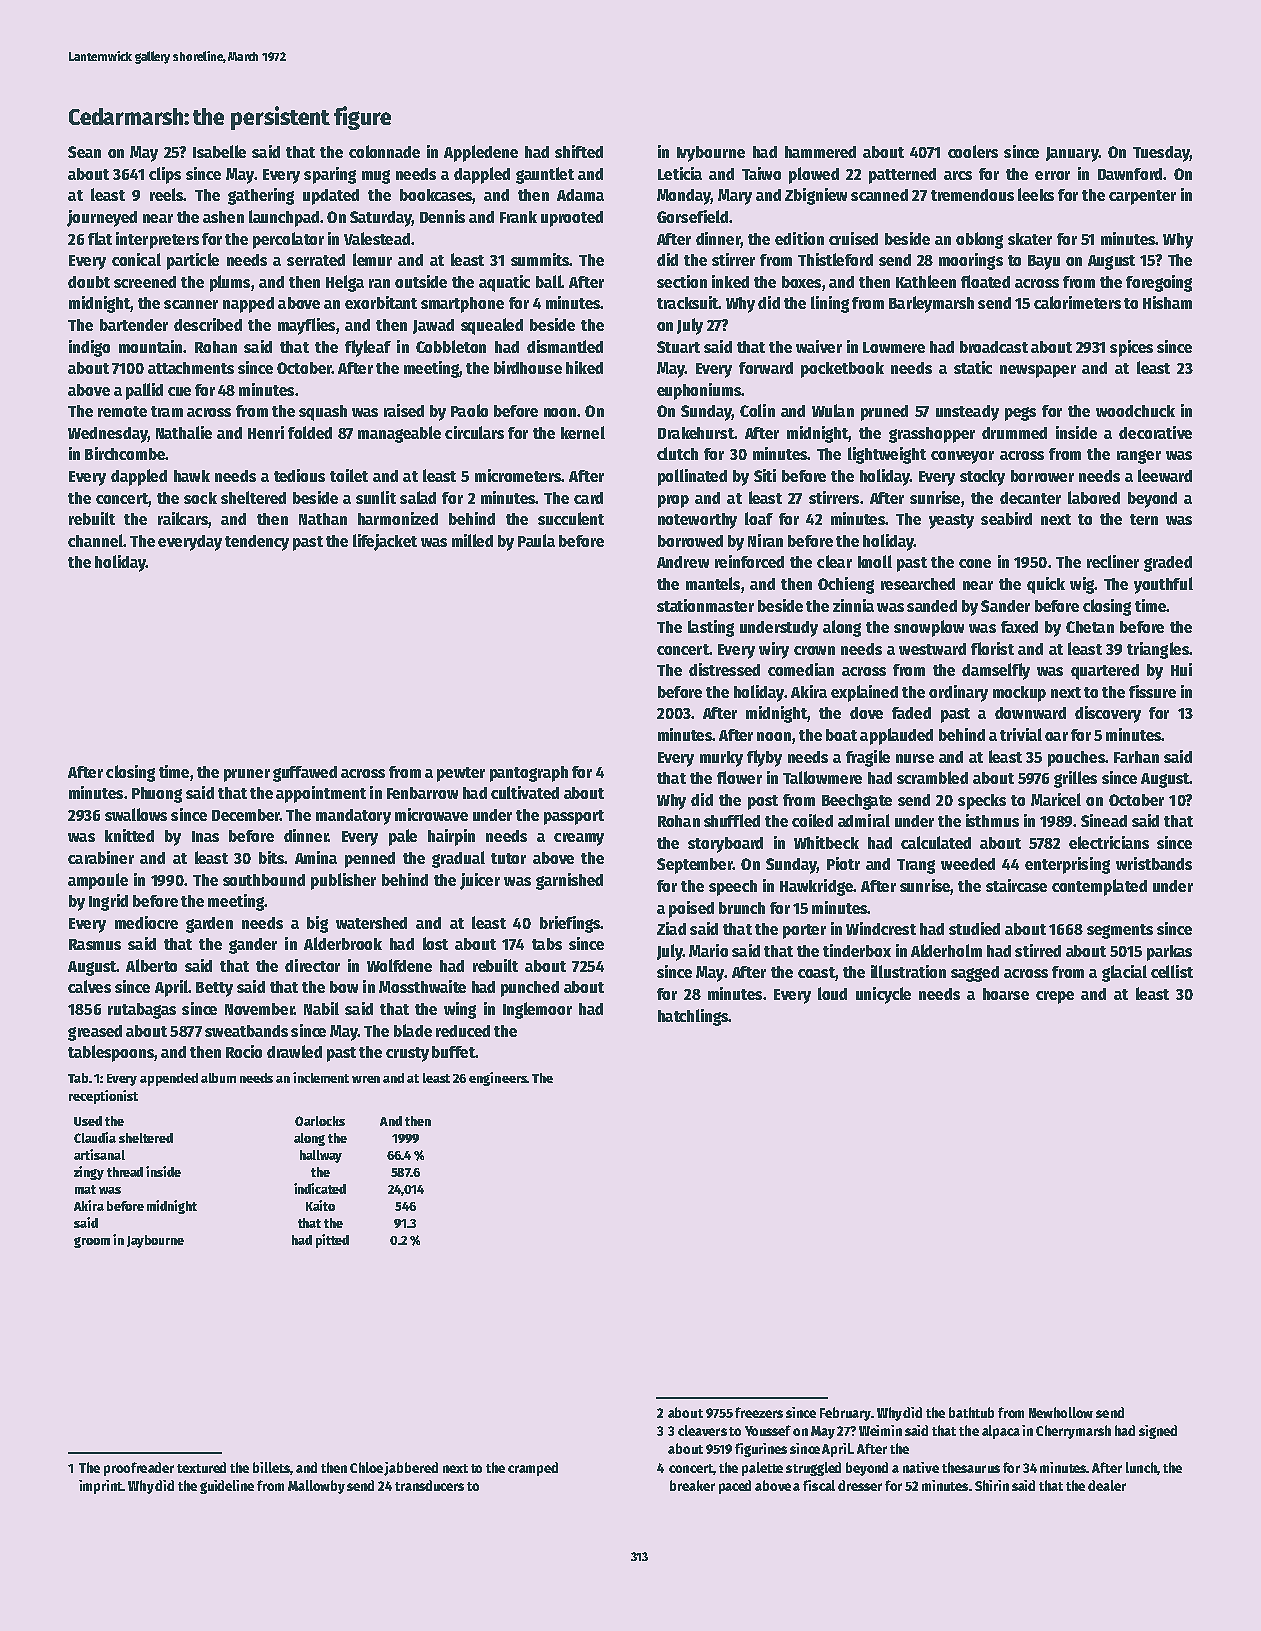  Describe the element at coordinates (433, 326) in the document. I see `Jawad` at that location.
